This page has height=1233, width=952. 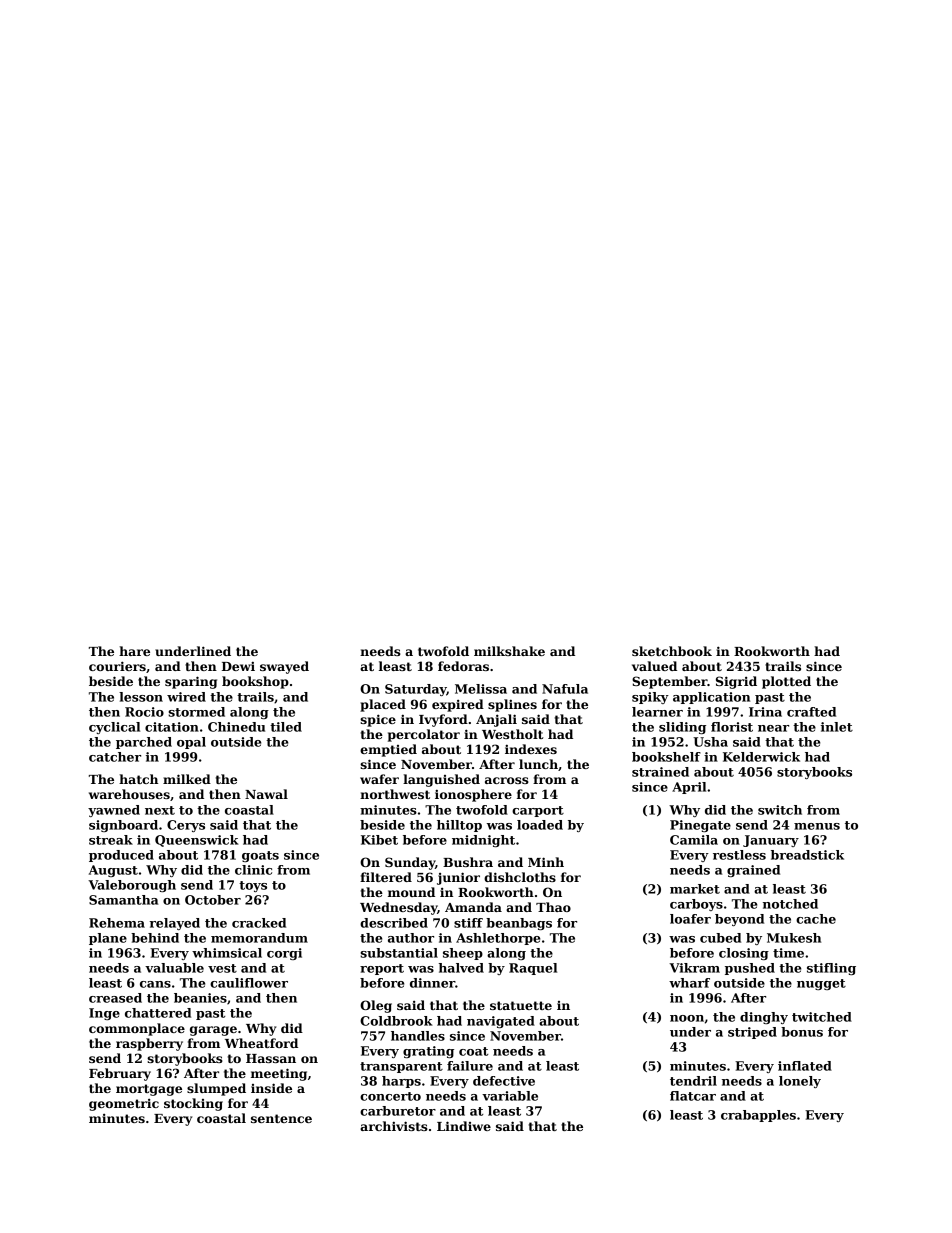 What do you see at coordinates (739, 855) in the page?
I see `restless` at bounding box center [739, 855].
